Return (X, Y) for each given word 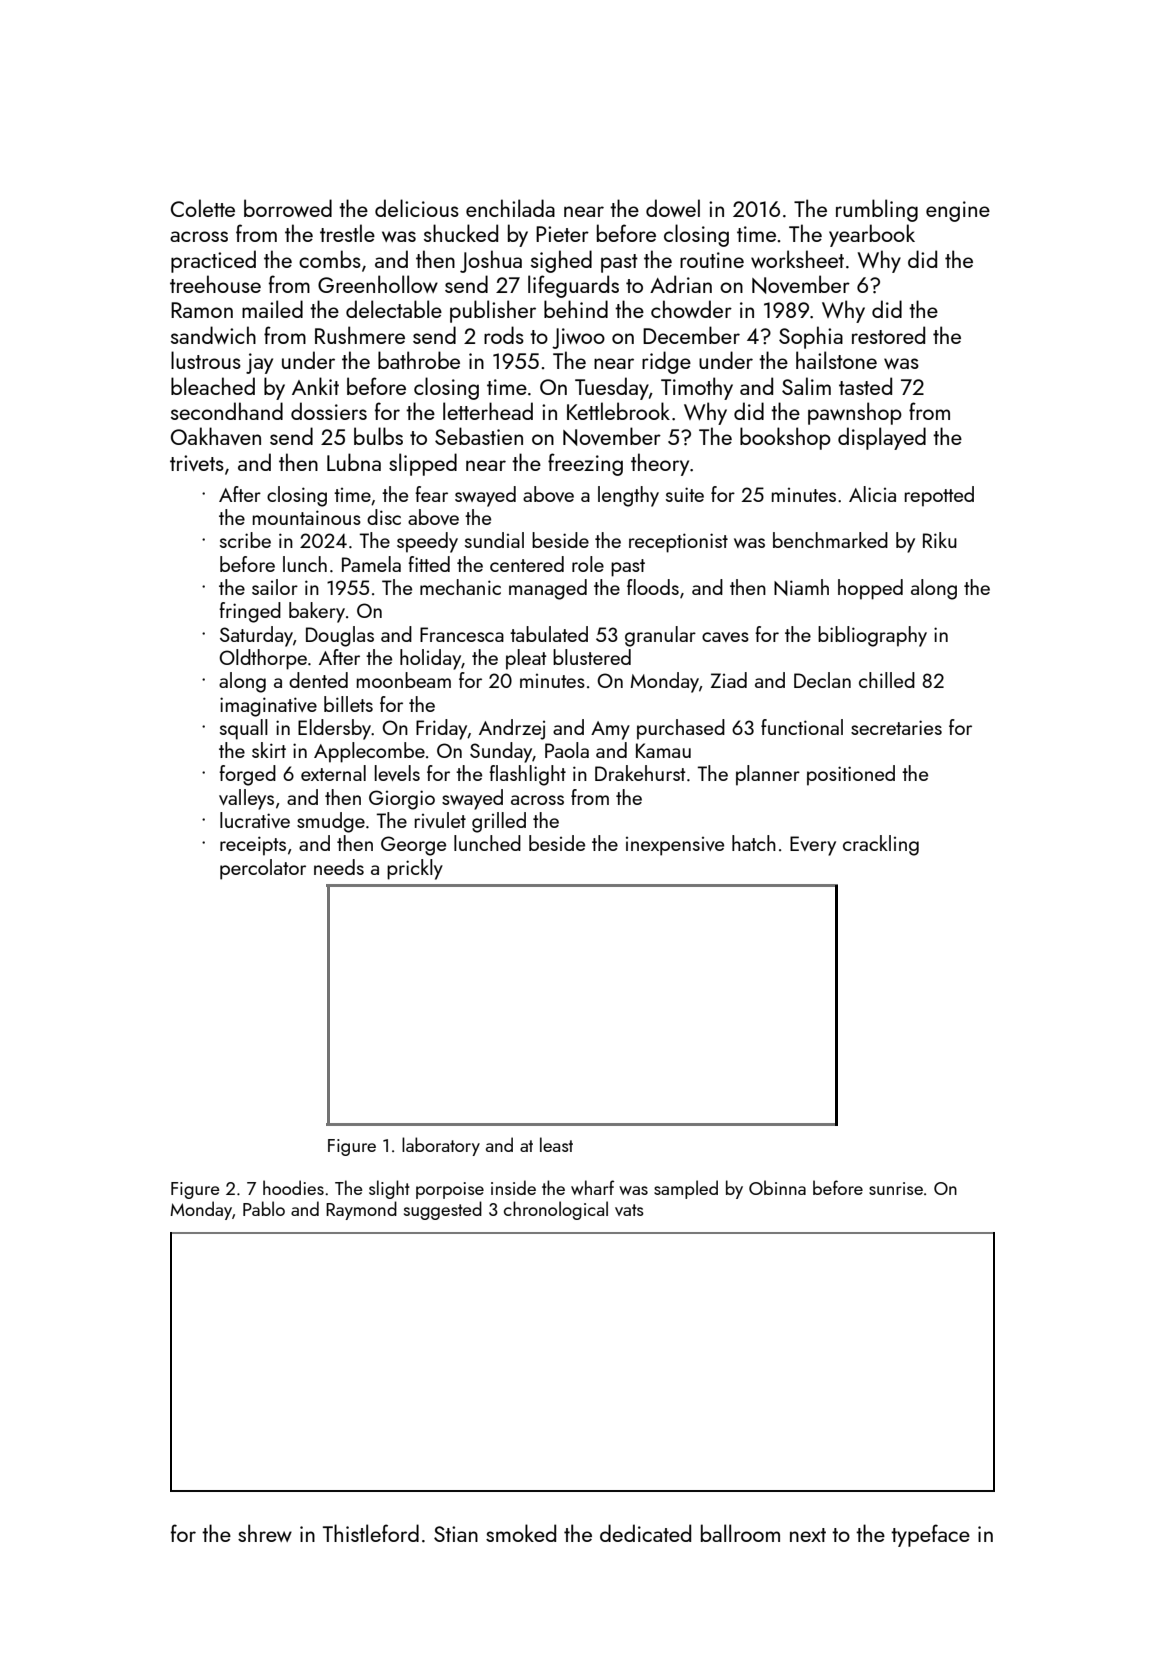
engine (958, 211)
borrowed (288, 208)
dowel (673, 208)
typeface (930, 1535)
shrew (265, 1533)
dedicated (645, 1533)
